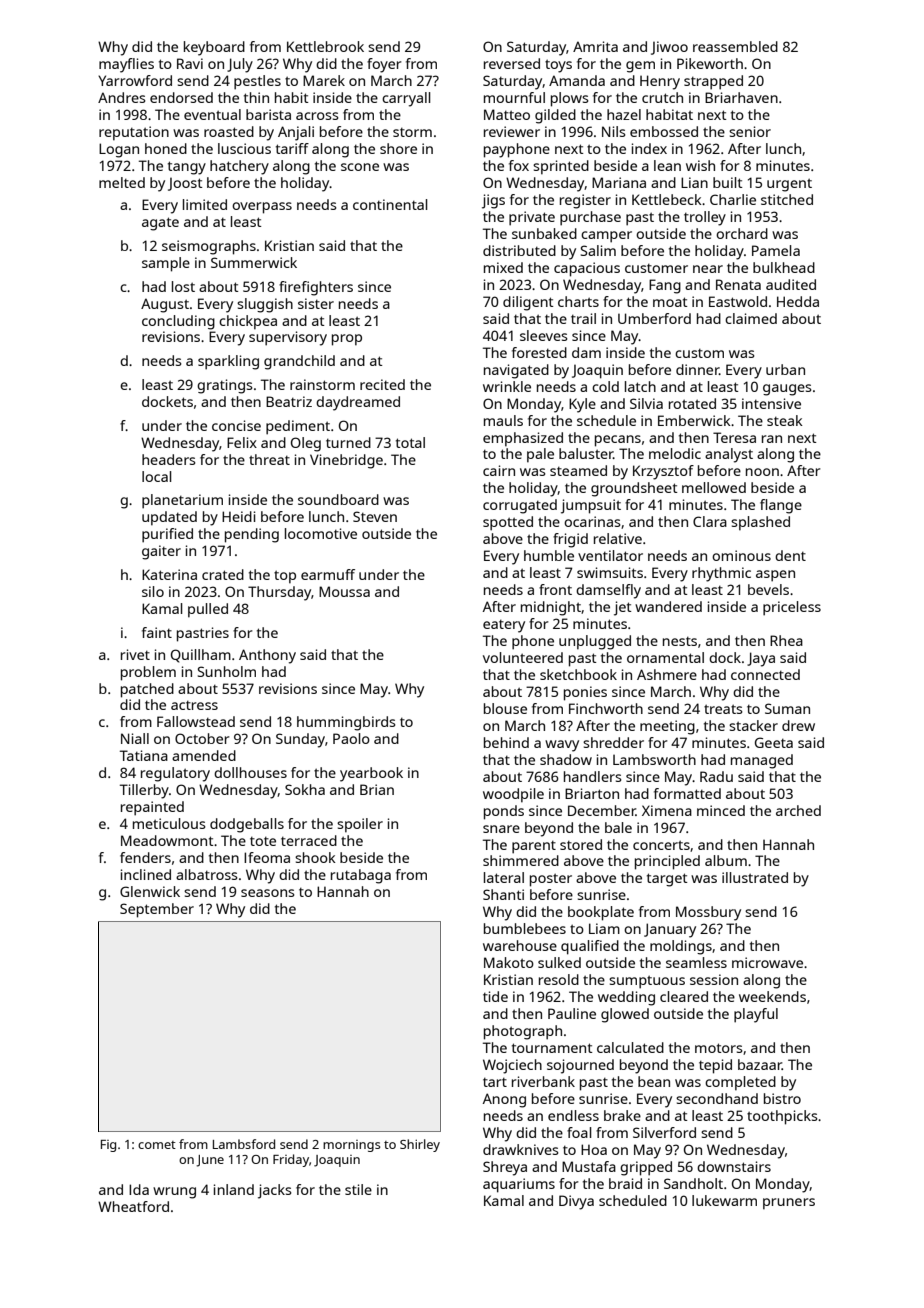  What do you see at coordinates (735, 46) in the screenshot?
I see `reassembled` at bounding box center [735, 46].
